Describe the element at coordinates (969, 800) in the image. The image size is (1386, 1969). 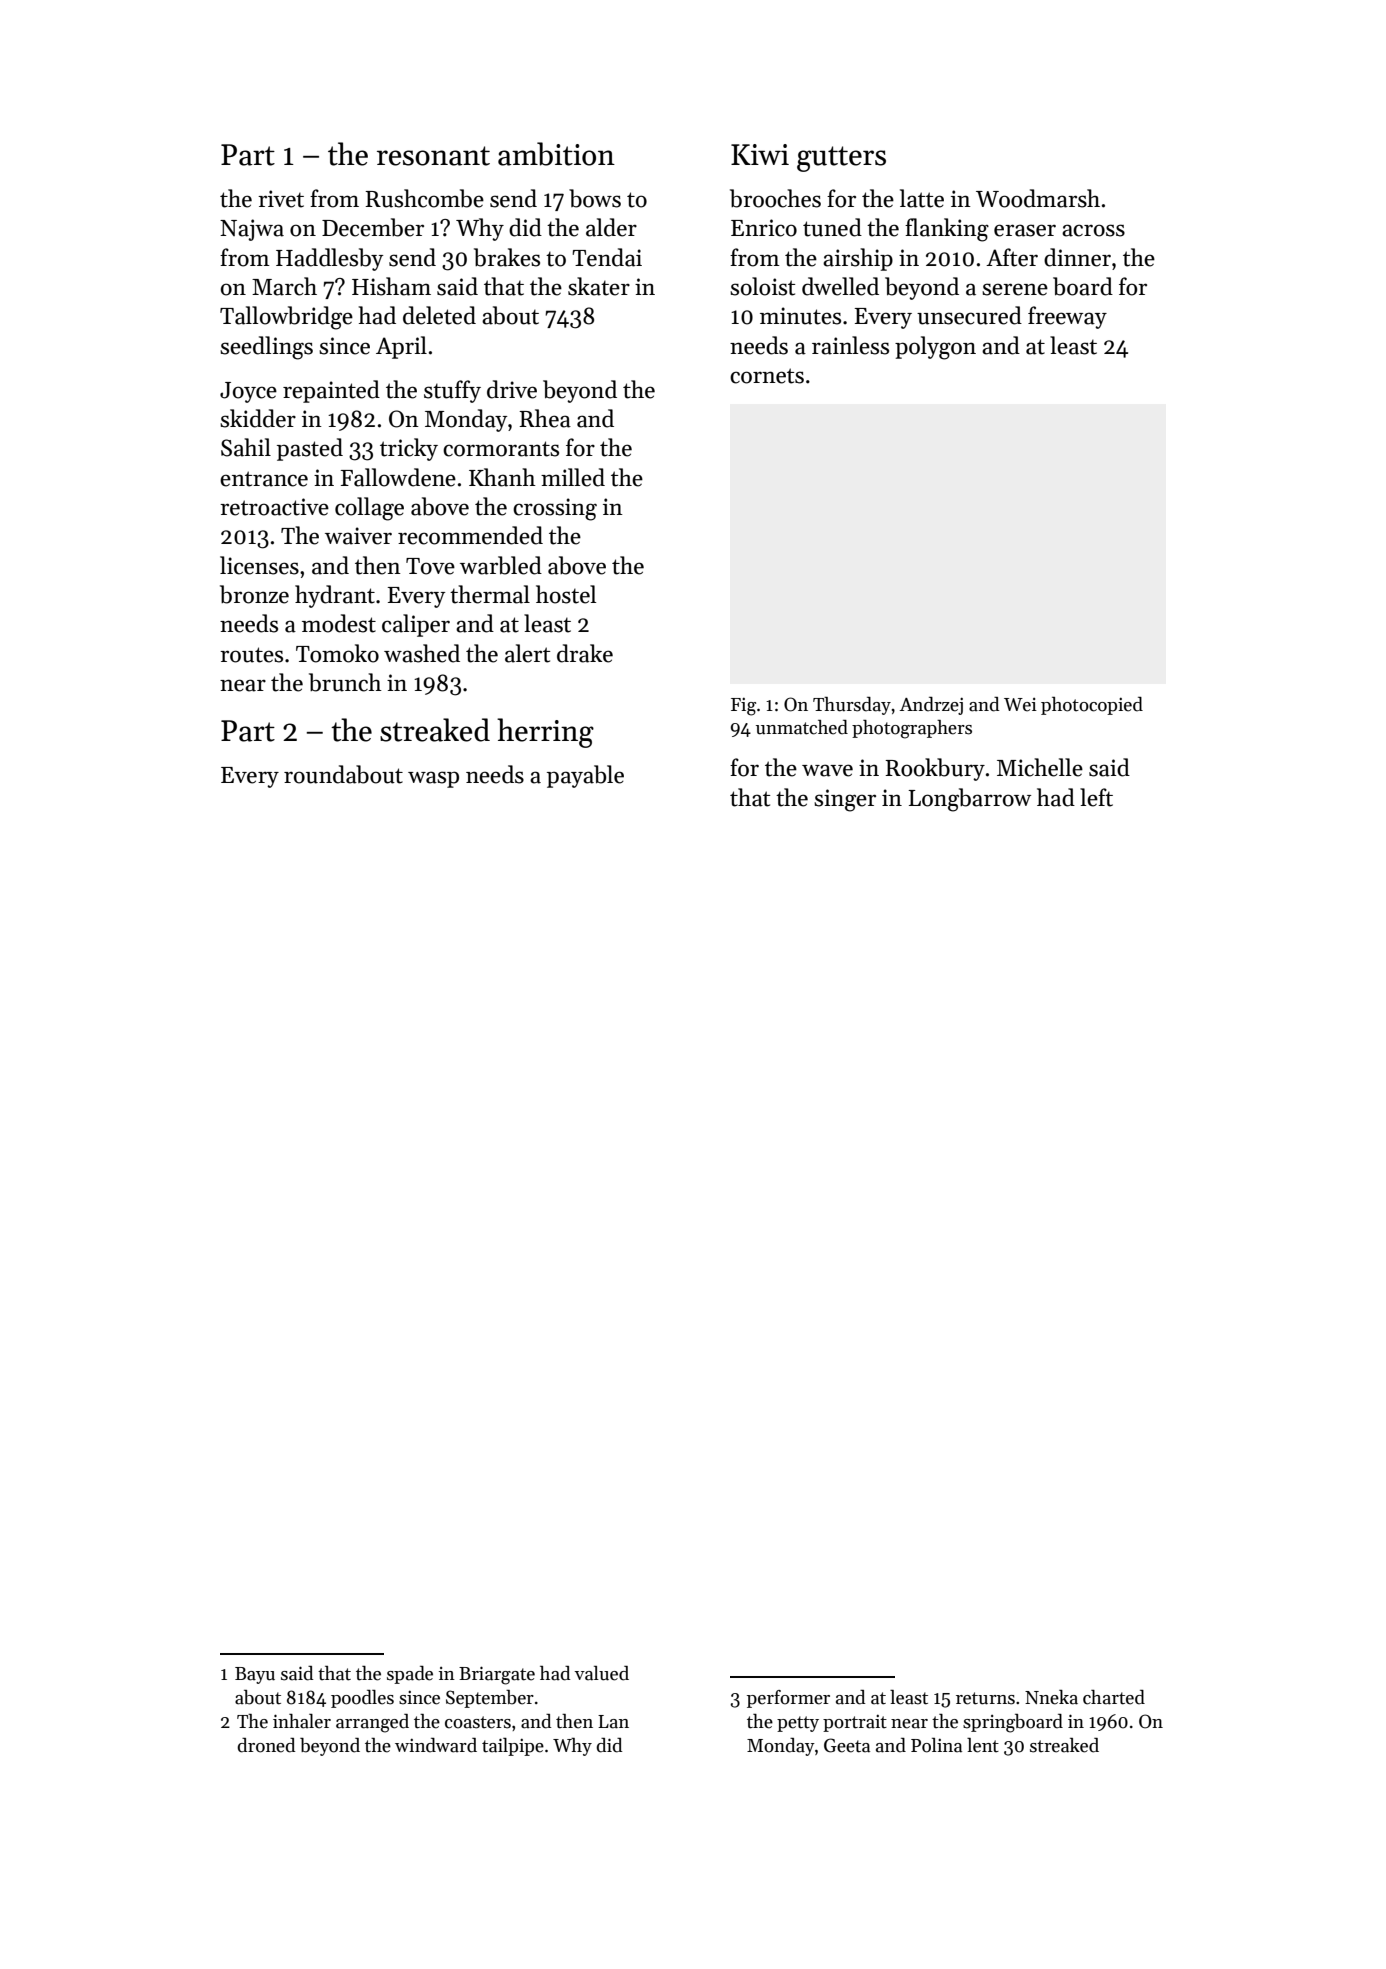
I see `Longbarrow` at that location.
